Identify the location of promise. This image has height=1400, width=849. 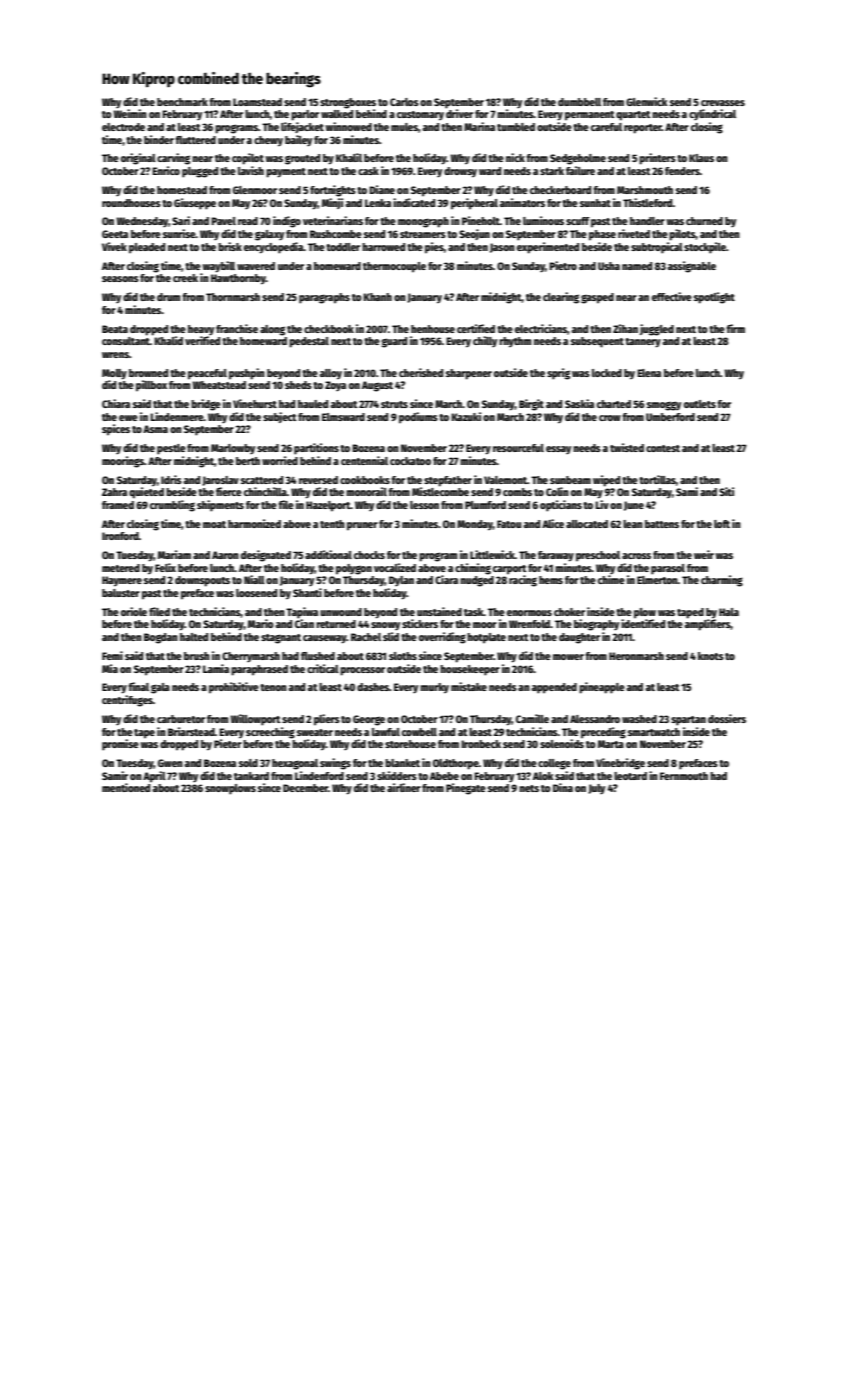
(120, 745).
